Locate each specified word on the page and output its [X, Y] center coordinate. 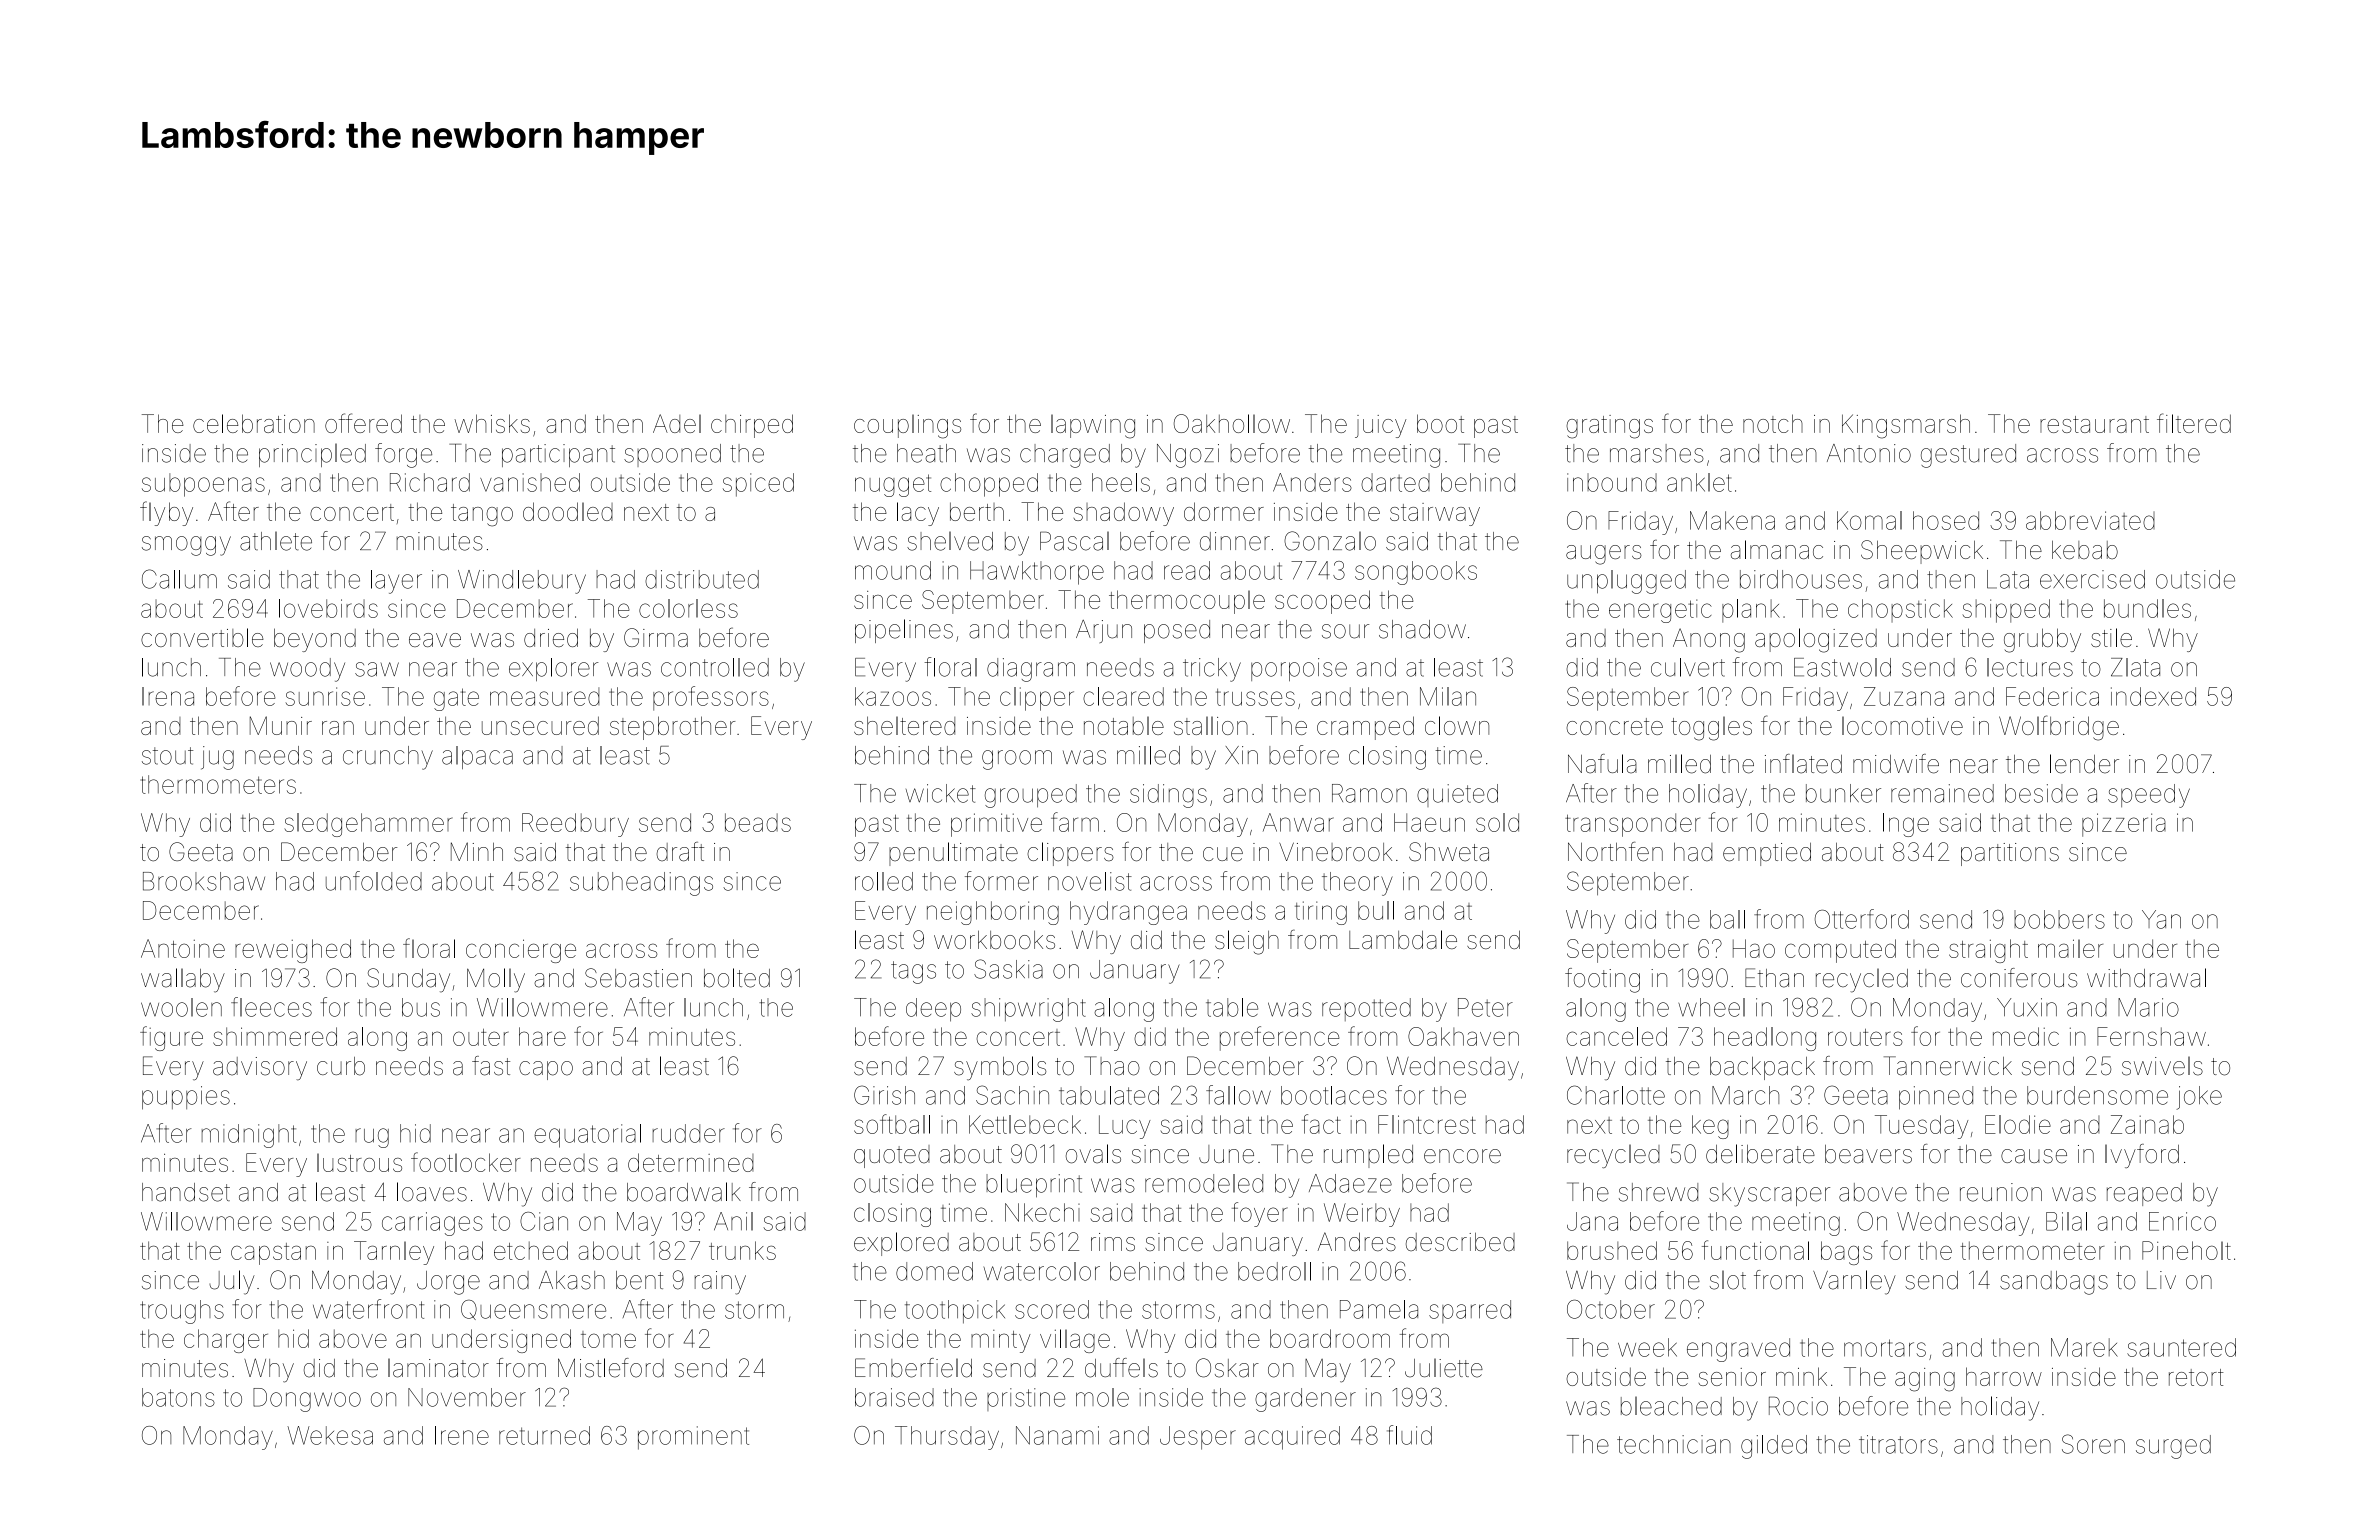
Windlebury [522, 582]
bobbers [2059, 919]
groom [1017, 760]
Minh [477, 851]
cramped [1365, 728]
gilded [1774, 1447]
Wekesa [330, 1435]
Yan [2161, 919]
